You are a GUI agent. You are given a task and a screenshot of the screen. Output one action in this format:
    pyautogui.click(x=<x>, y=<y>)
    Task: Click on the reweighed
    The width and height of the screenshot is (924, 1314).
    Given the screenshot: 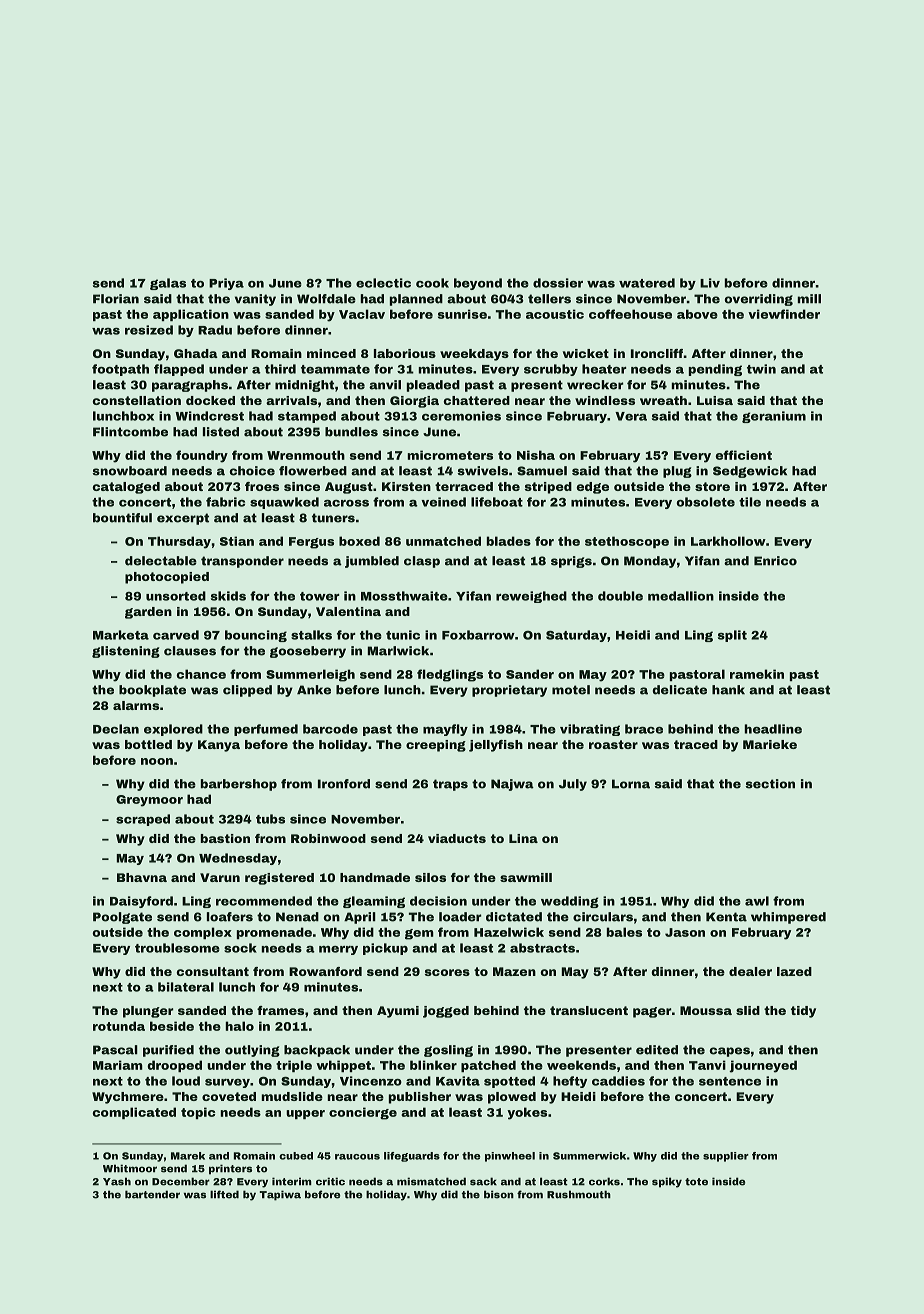 What is the action you would take?
    pyautogui.click(x=531, y=597)
